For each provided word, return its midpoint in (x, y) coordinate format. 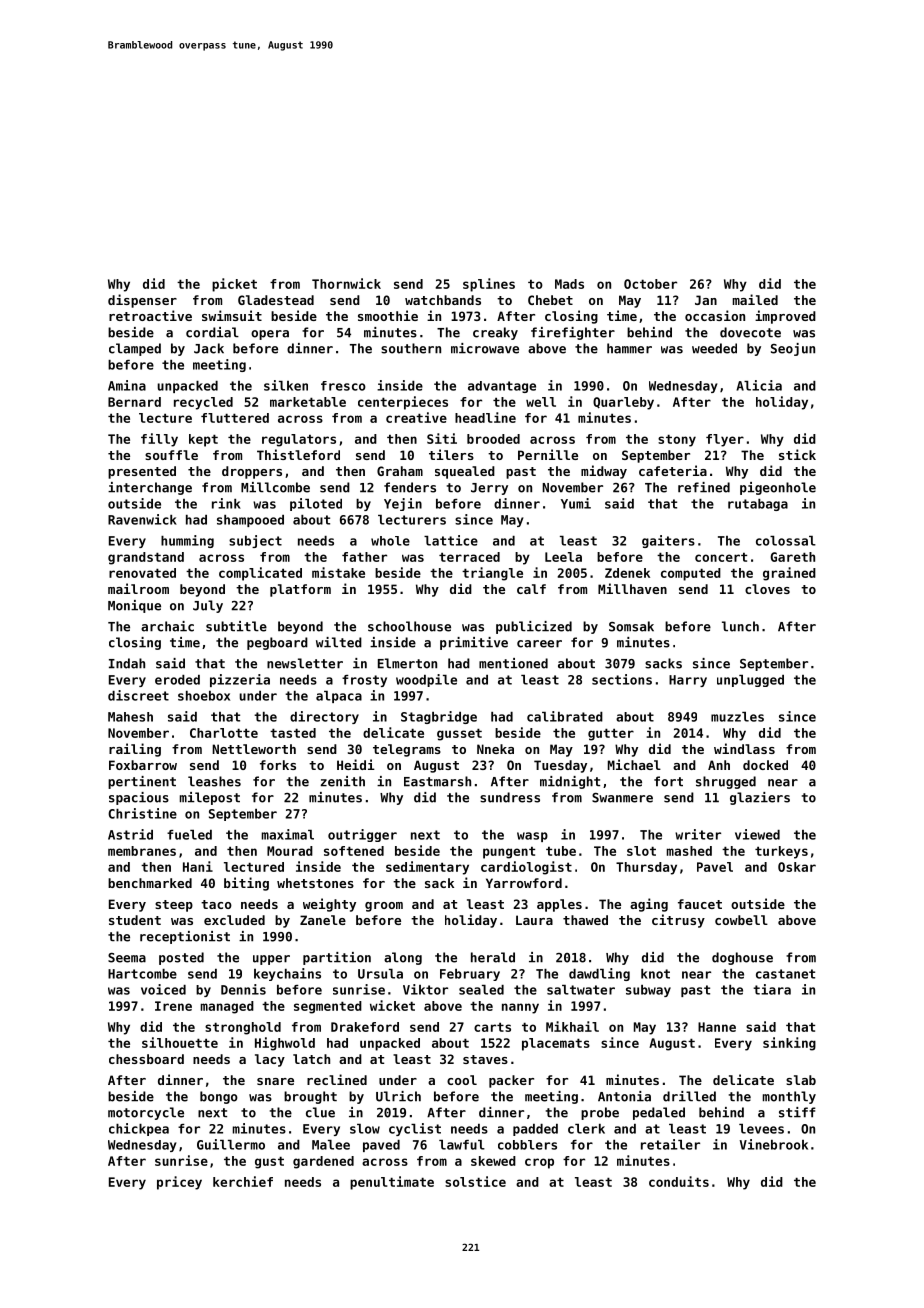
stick (797, 454)
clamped (135, 349)
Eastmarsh (437, 781)
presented (142, 472)
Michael (634, 764)
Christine (142, 813)
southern (411, 348)
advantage (502, 387)
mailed (755, 299)
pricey (179, 1183)
